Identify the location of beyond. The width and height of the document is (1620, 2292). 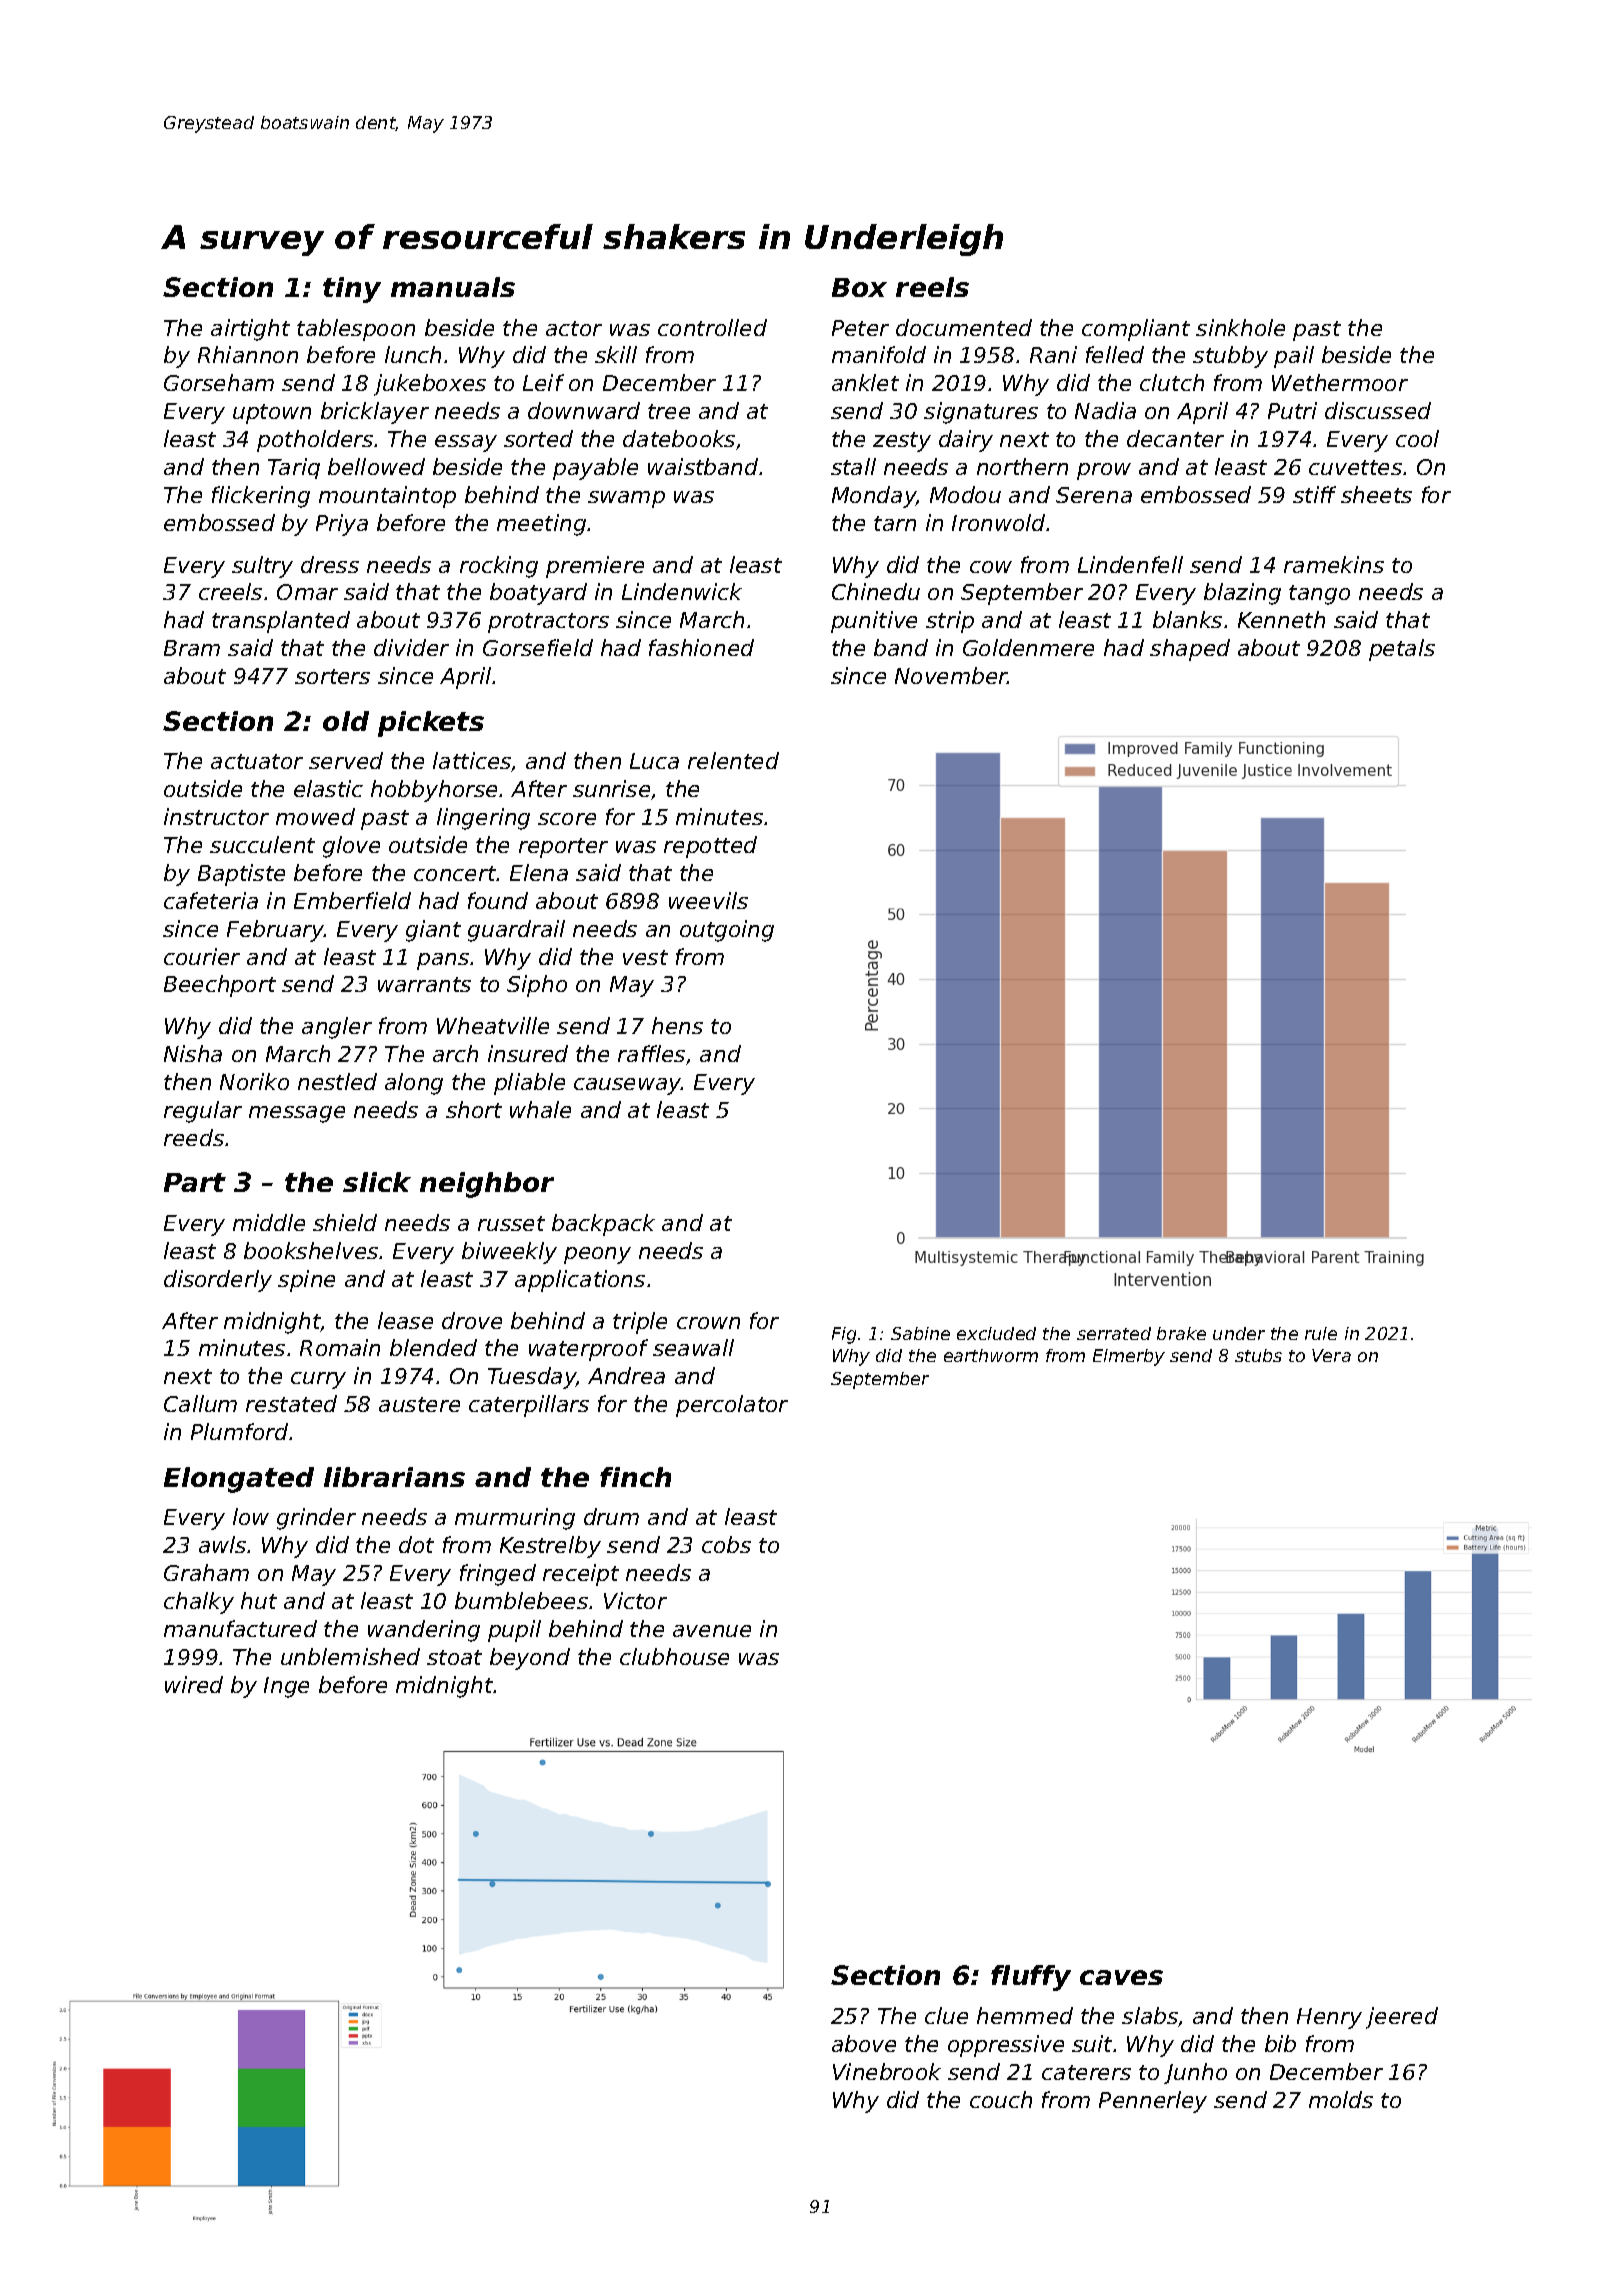
(530, 1659).
